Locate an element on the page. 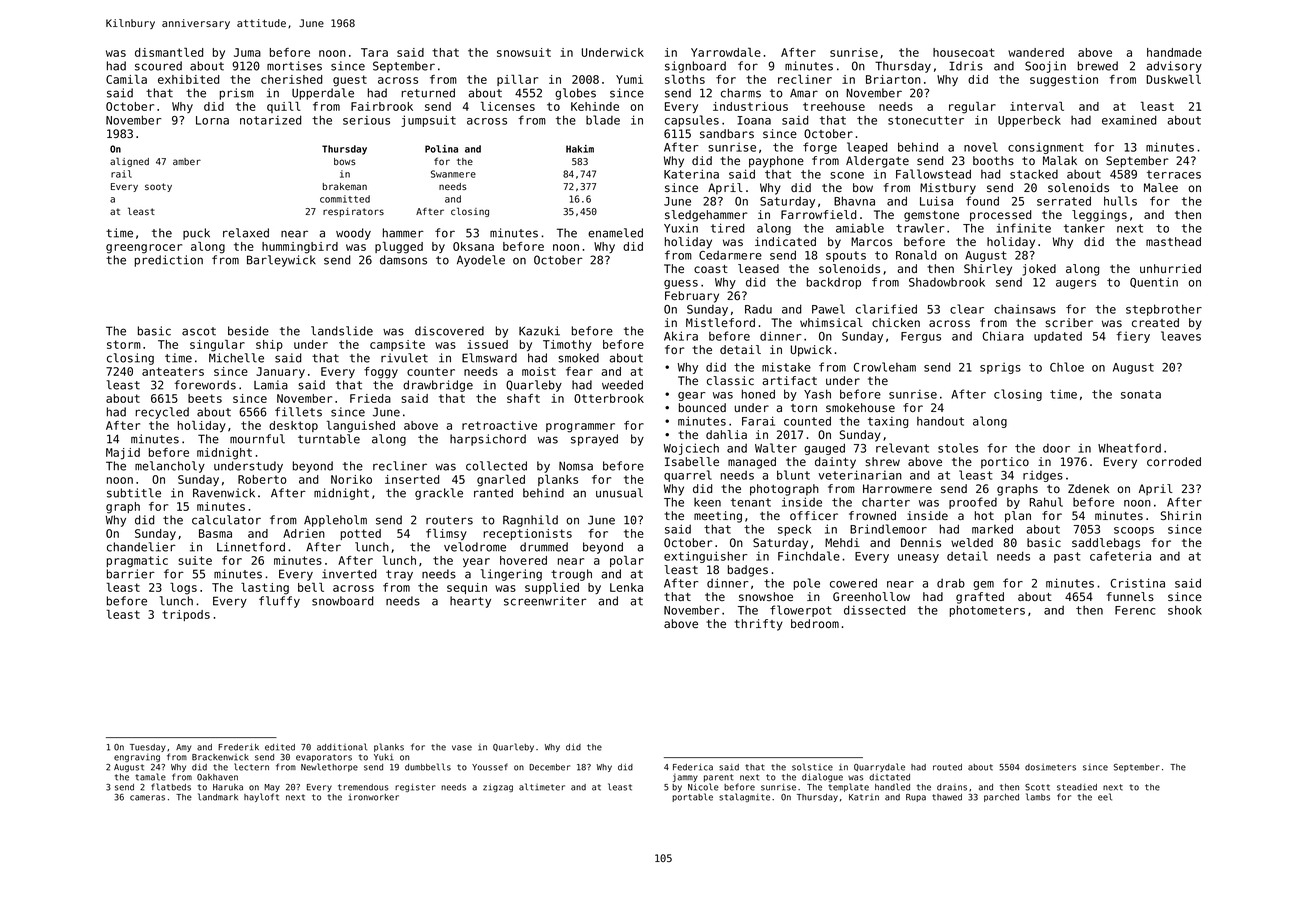 The image size is (1308, 924). snowsuit is located at coordinates (524, 52).
